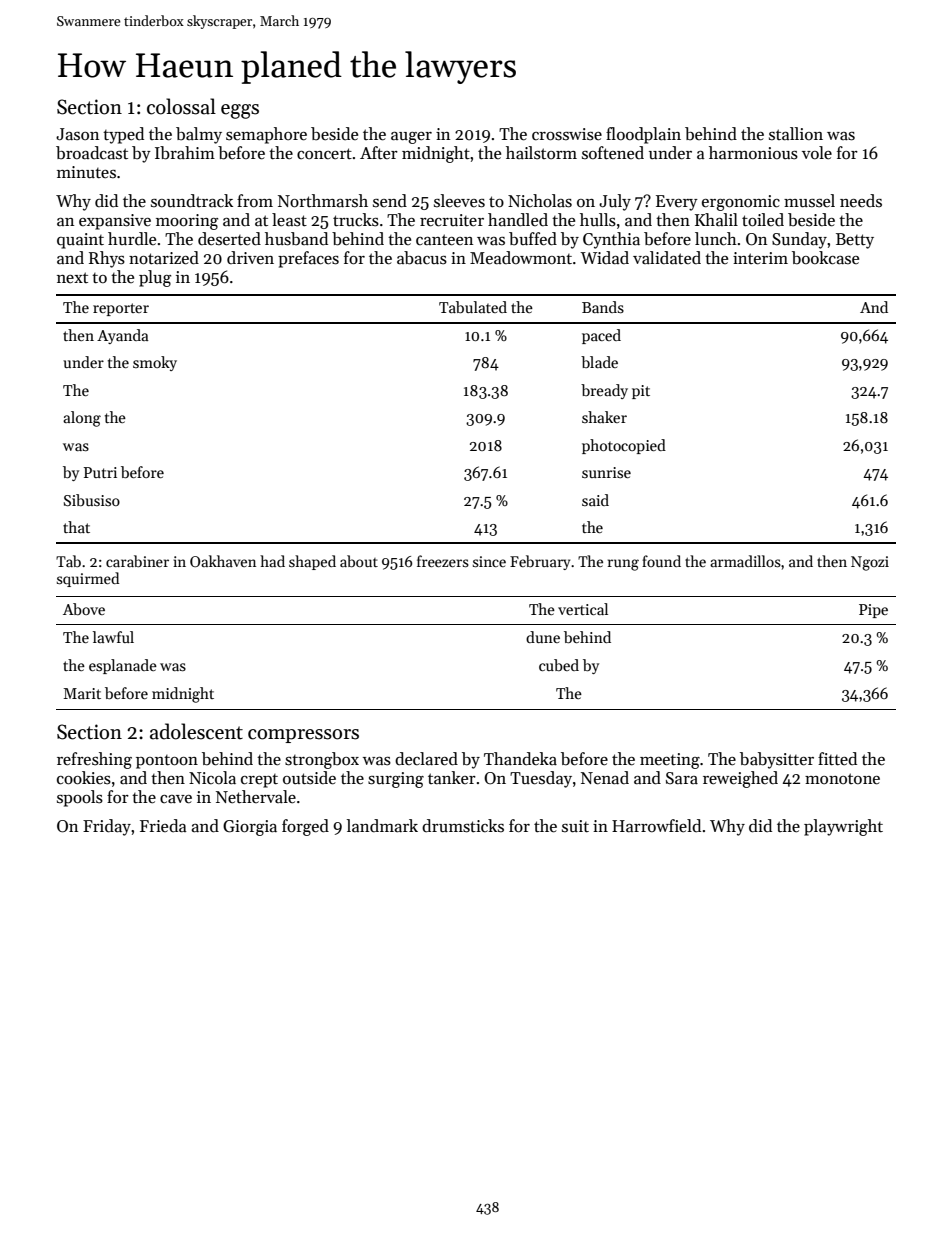  What do you see at coordinates (870, 563) in the image?
I see `Ngozi` at bounding box center [870, 563].
